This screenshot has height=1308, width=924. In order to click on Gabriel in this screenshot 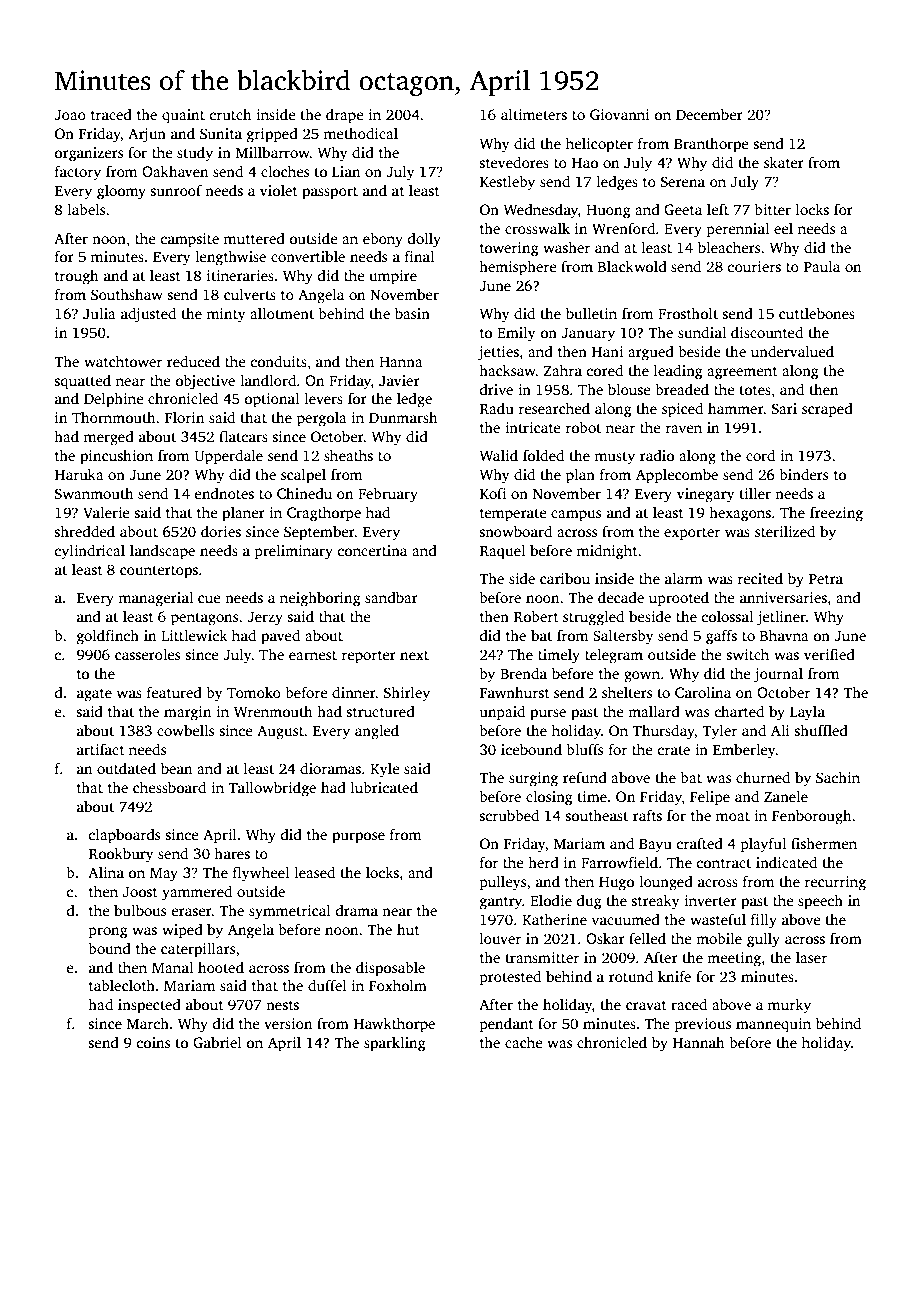, I will do `click(217, 1042)`.
